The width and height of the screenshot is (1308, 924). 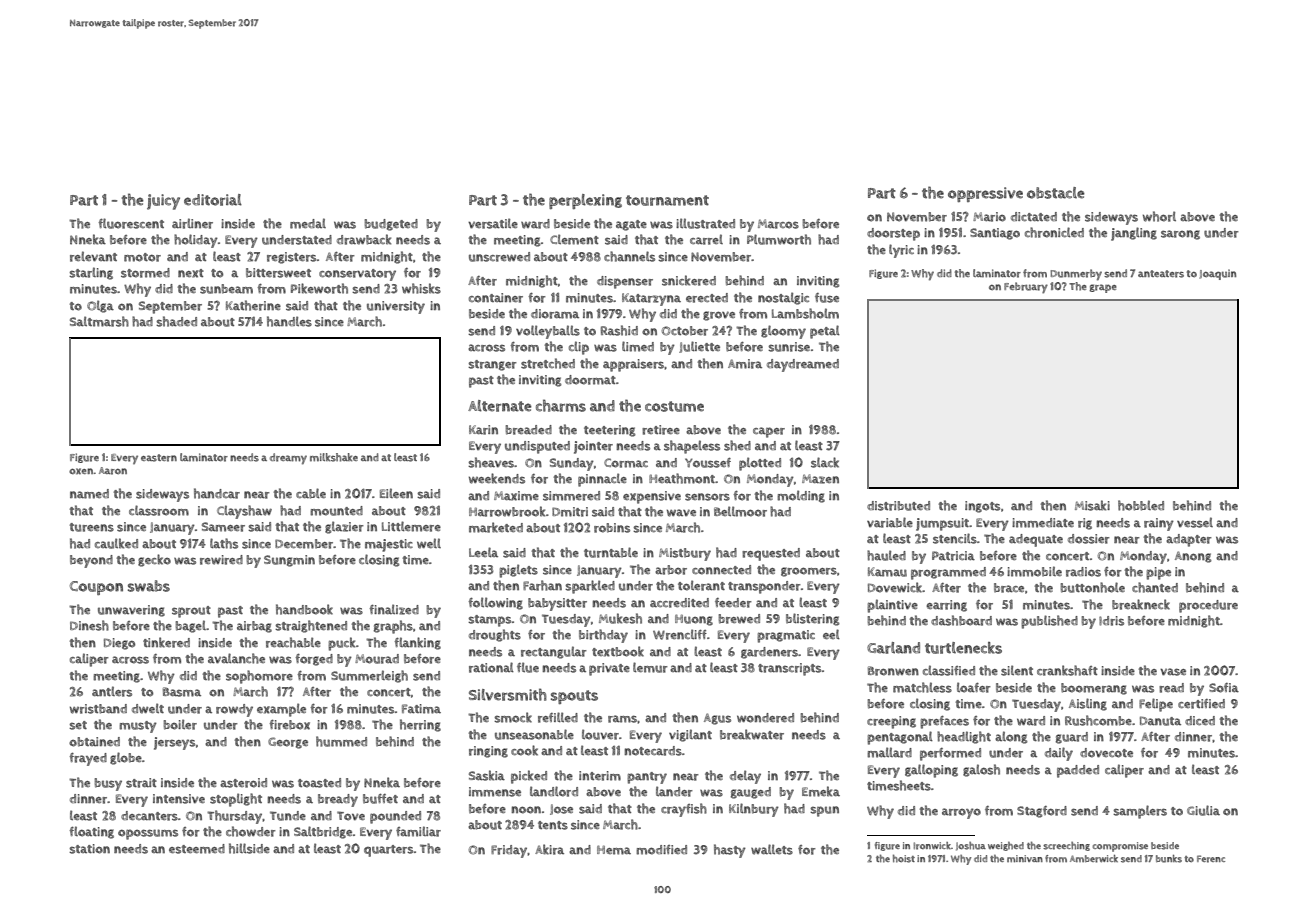 What do you see at coordinates (91, 832) in the screenshot?
I see `floating` at bounding box center [91, 832].
